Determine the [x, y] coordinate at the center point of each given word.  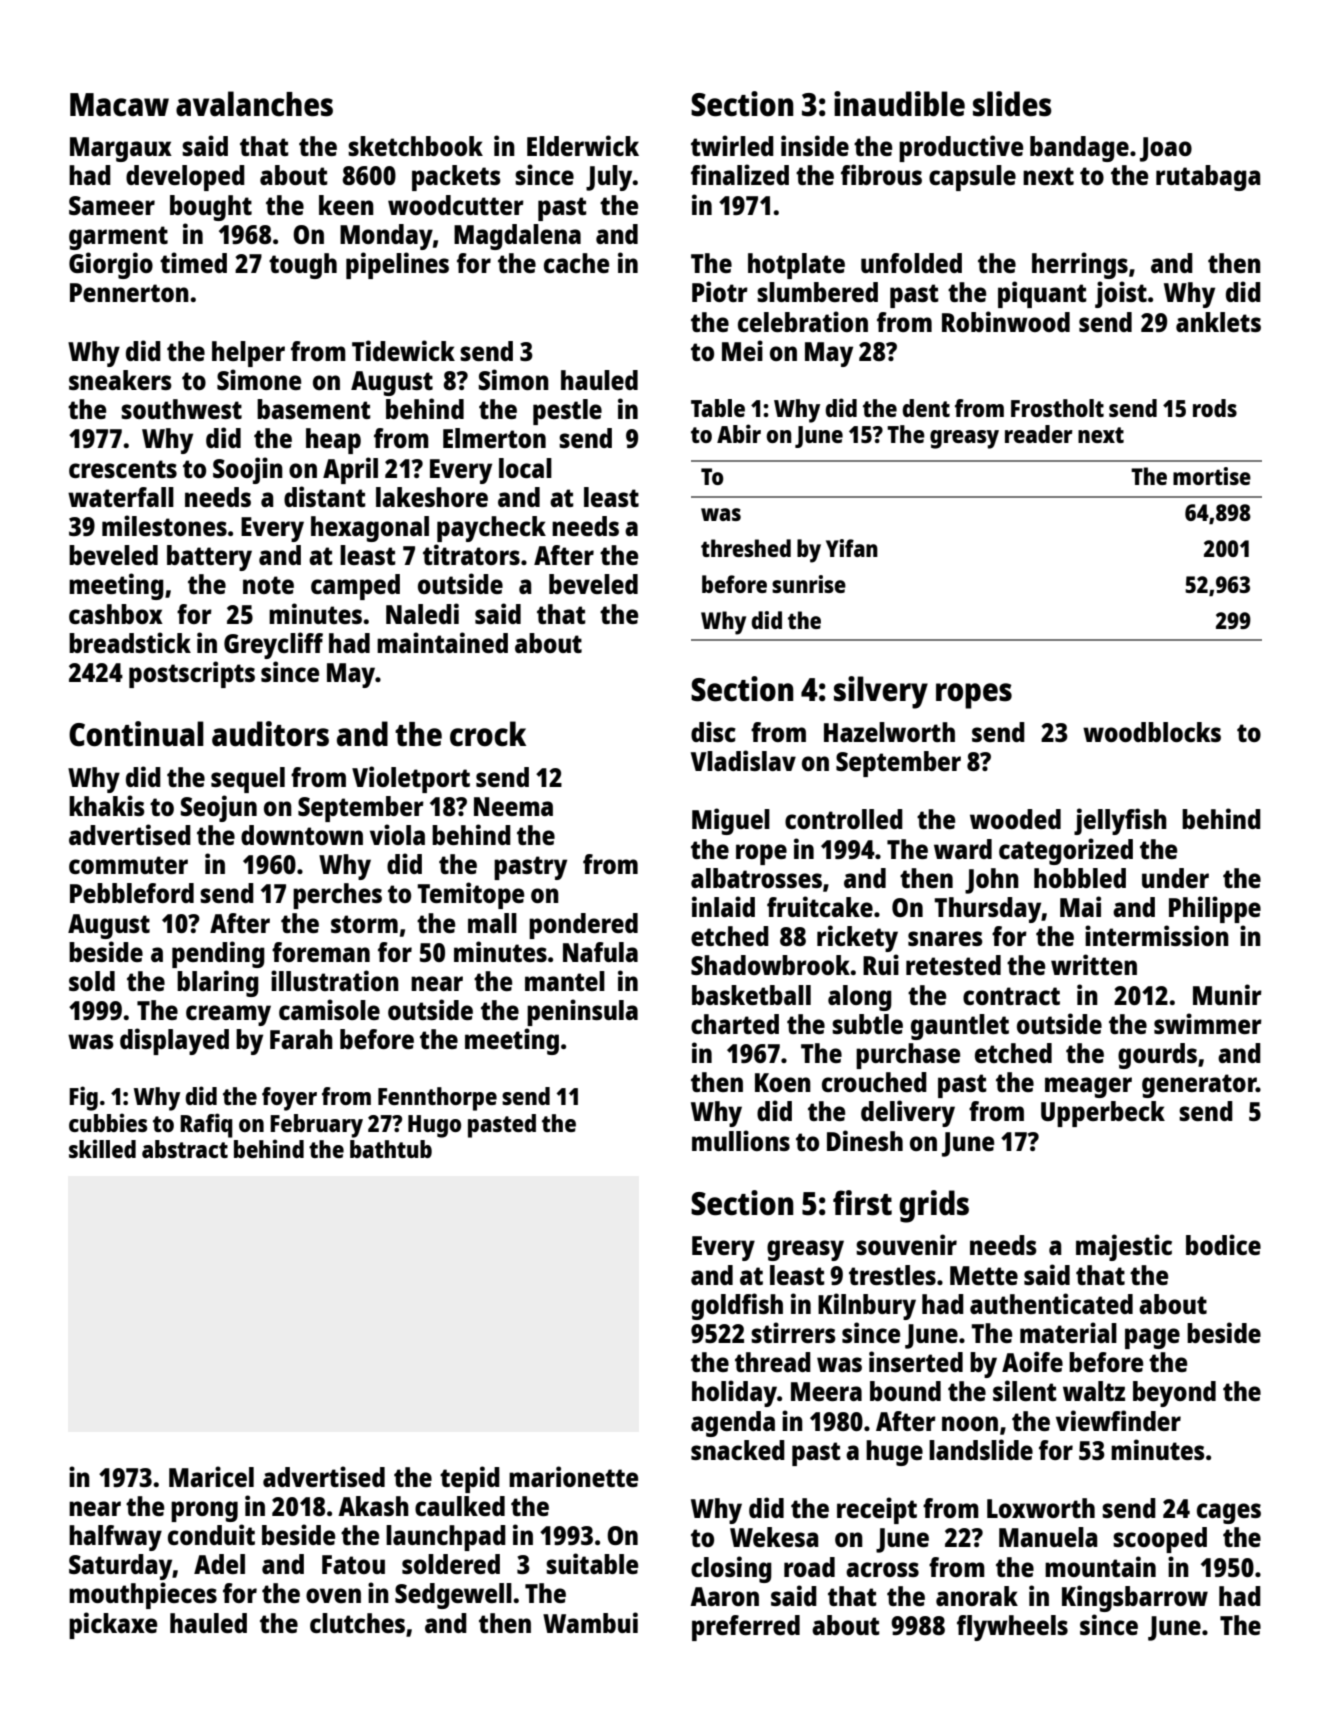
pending [218, 954]
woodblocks [1152, 732]
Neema [513, 806]
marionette [573, 1476]
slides [1012, 104]
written [1094, 964]
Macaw [119, 105]
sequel [248, 780]
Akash [373, 1506]
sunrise [809, 584]
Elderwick [583, 145]
